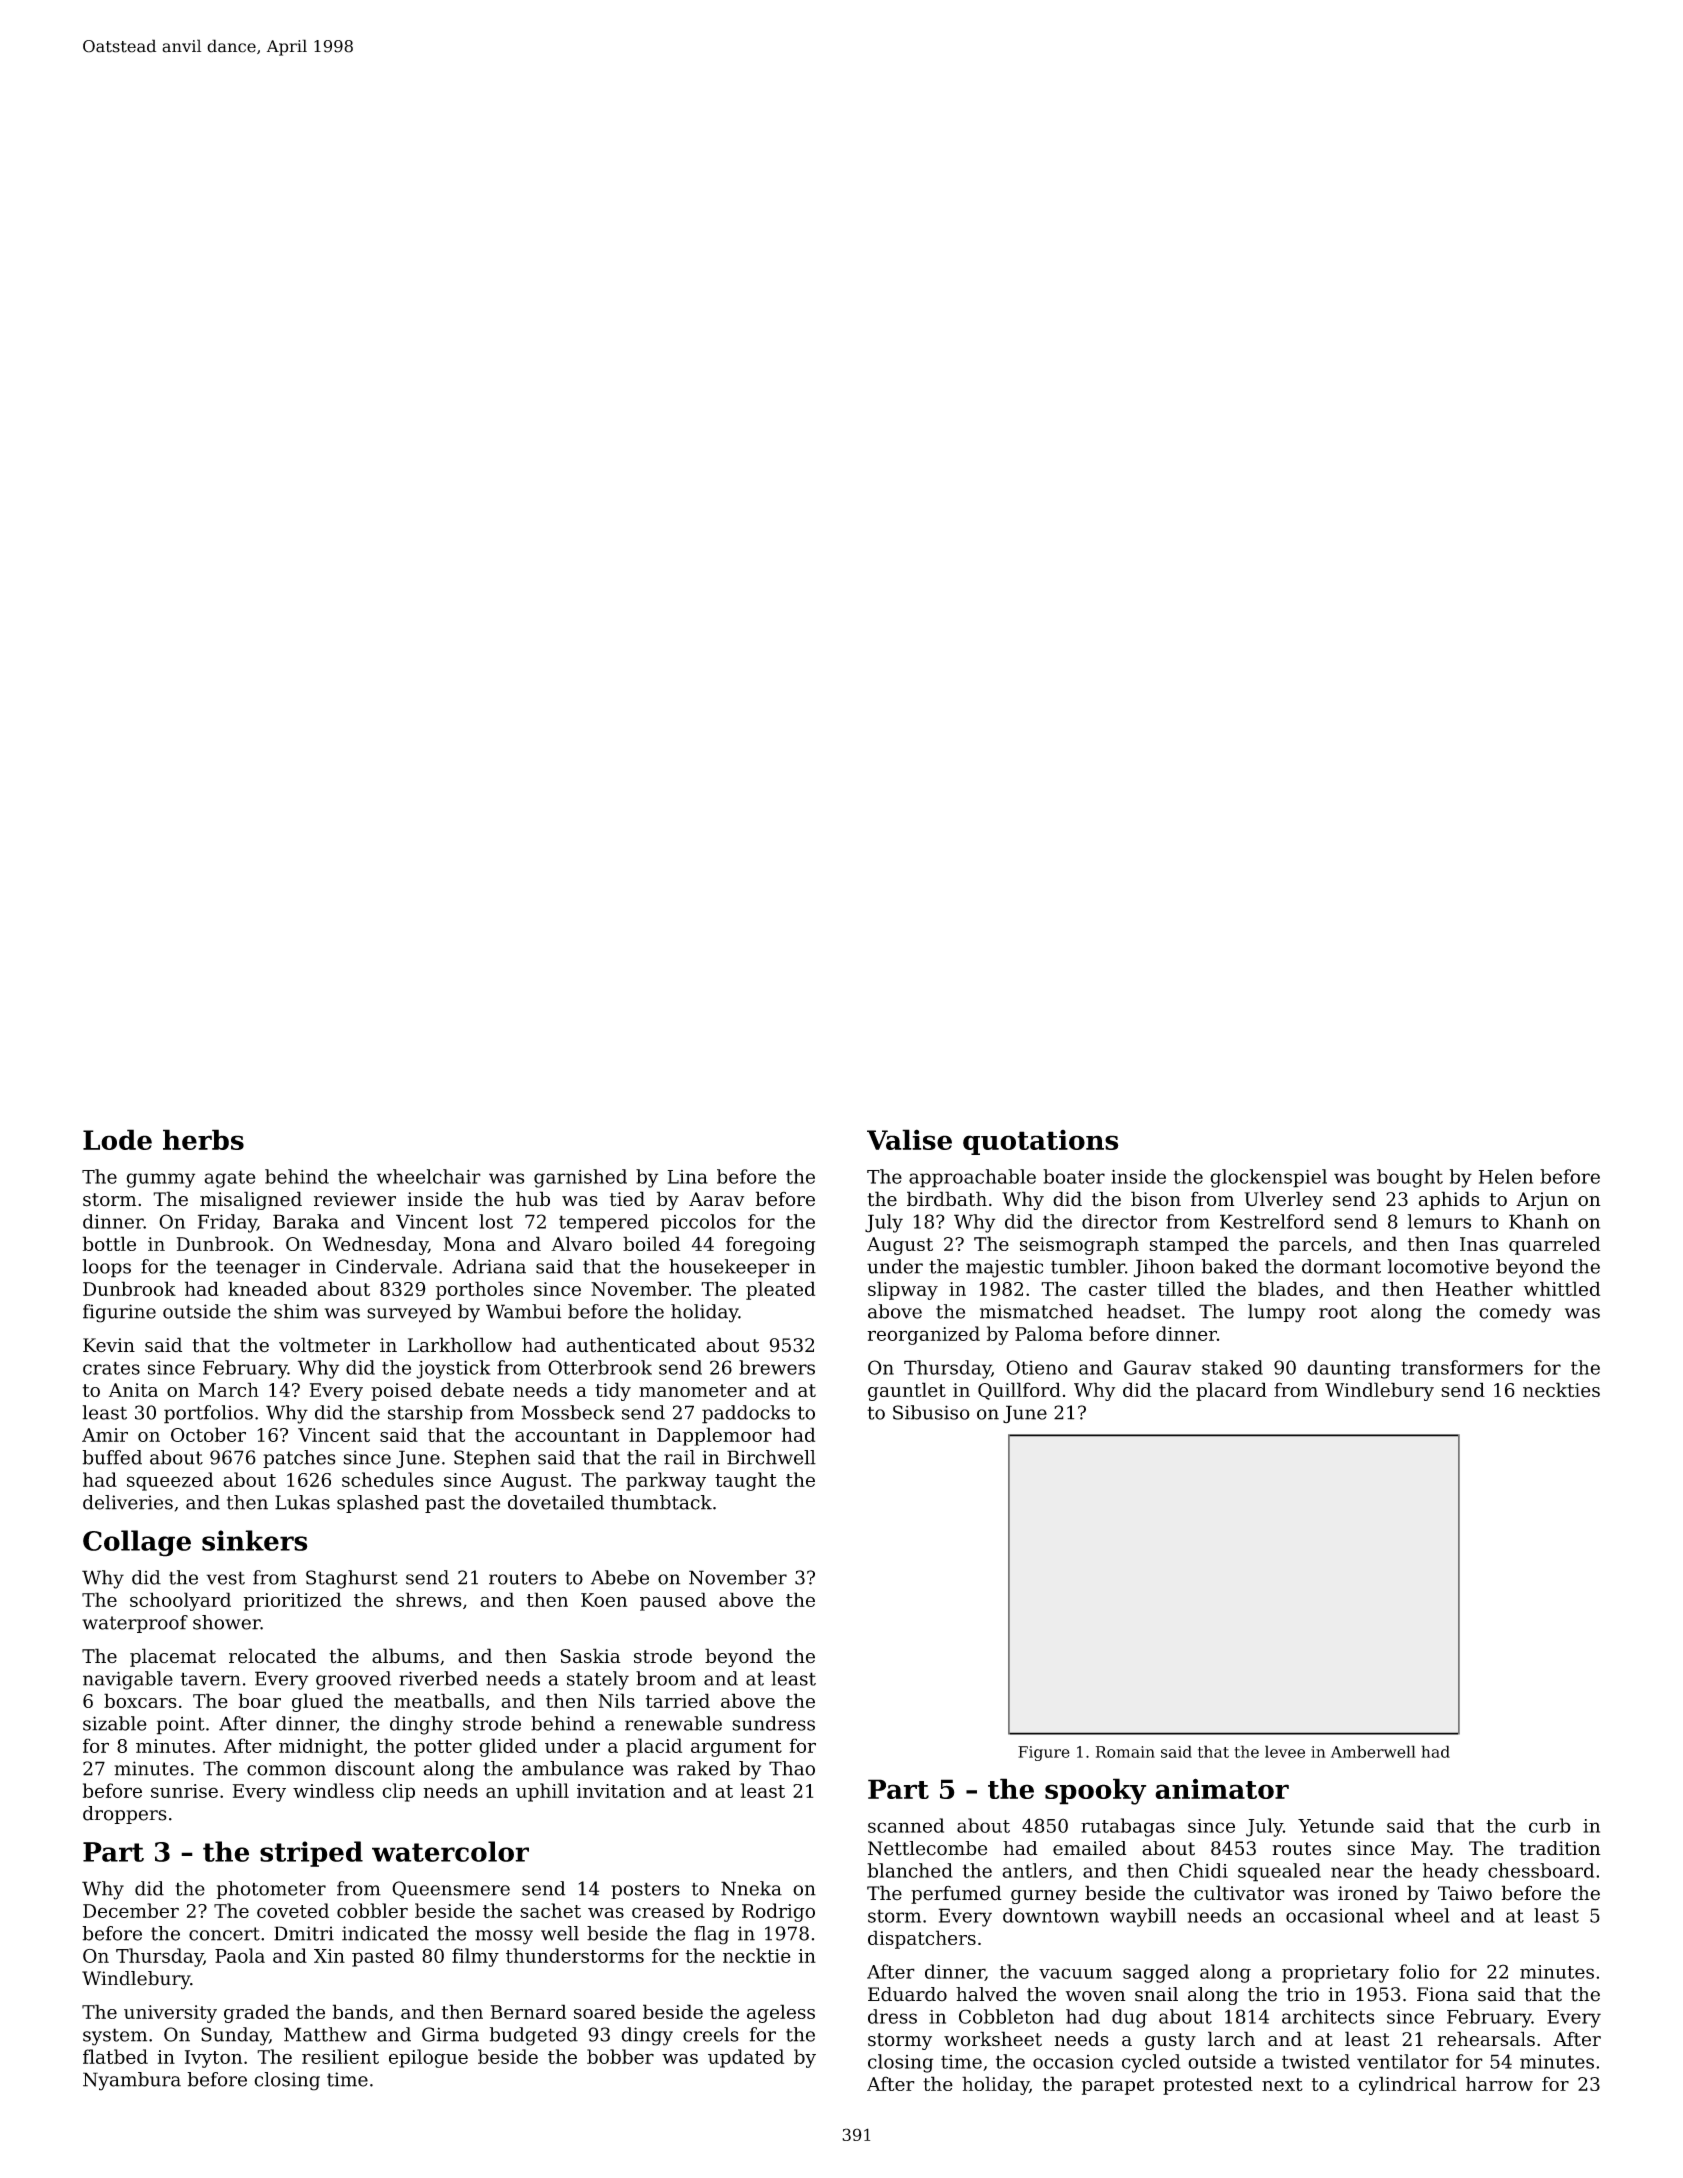 This screenshot has width=1683, height=2178. Describe the element at coordinates (746, 2058) in the screenshot. I see `updated` at that location.
